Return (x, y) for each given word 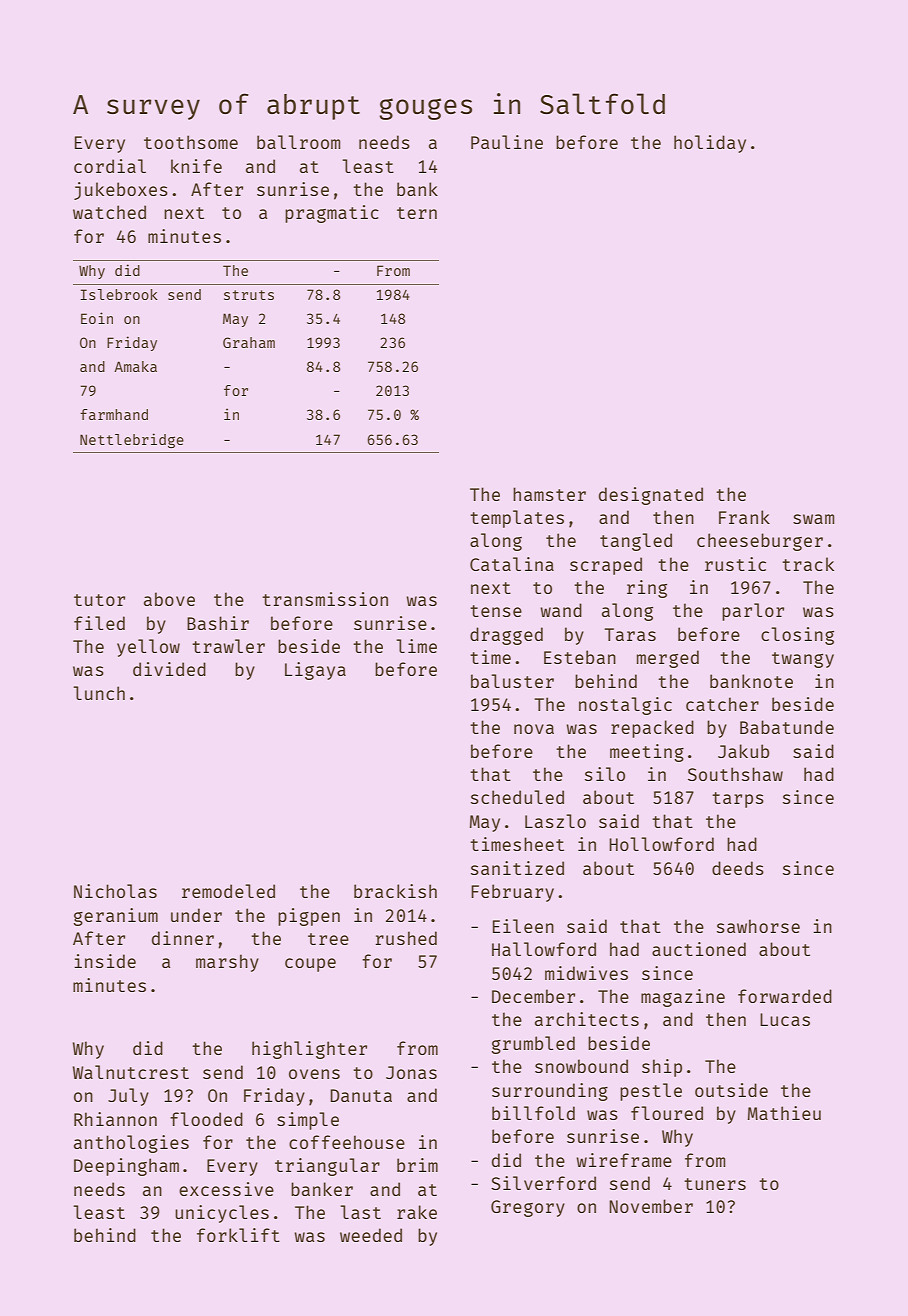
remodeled (228, 891)
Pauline (507, 142)
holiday (710, 144)
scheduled (517, 797)
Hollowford (661, 844)
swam (813, 519)
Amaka (135, 366)
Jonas (411, 1072)
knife (196, 166)
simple (308, 1121)
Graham (249, 342)
